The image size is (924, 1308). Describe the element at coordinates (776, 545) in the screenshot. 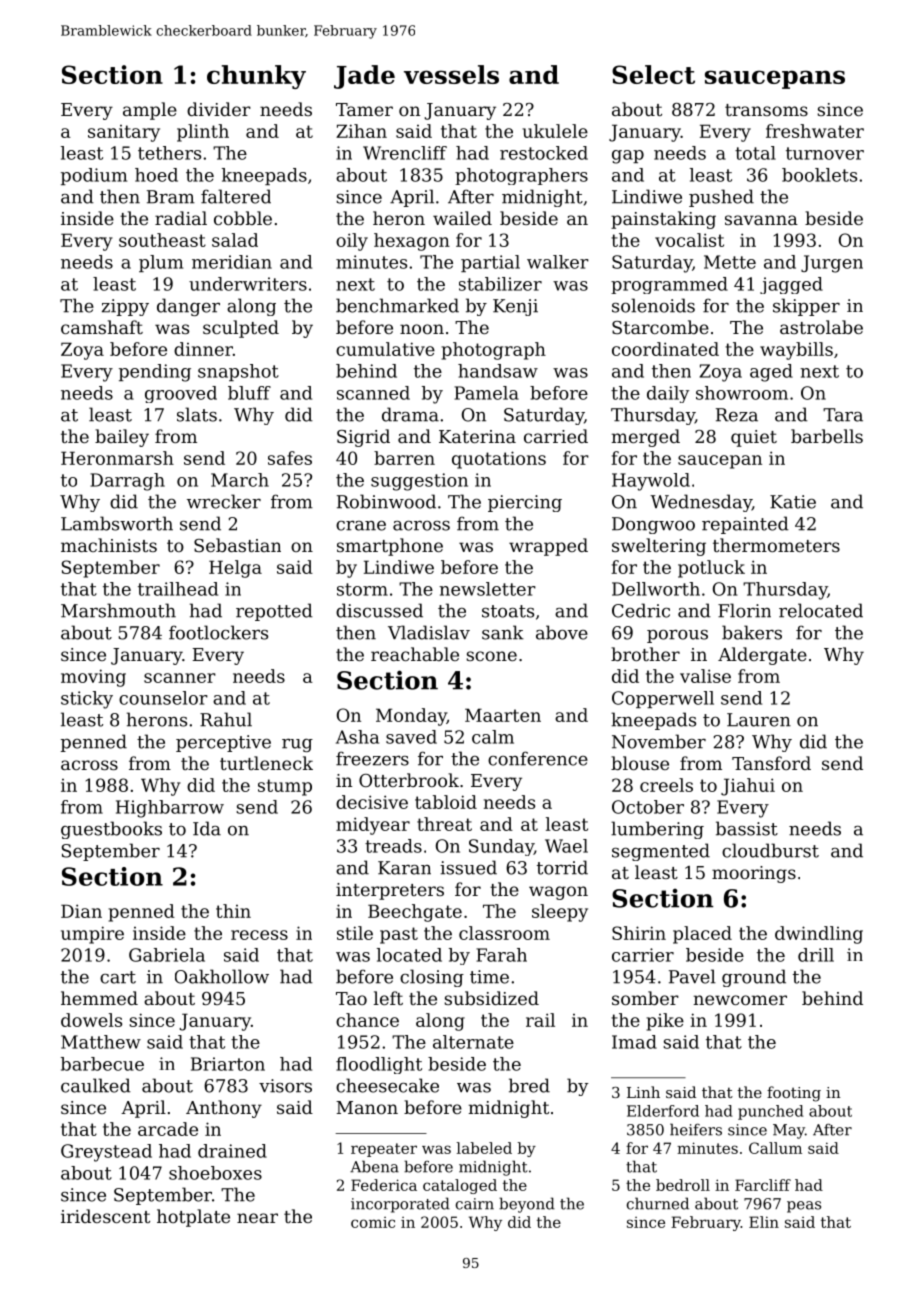

I see `thermometers` at that location.
